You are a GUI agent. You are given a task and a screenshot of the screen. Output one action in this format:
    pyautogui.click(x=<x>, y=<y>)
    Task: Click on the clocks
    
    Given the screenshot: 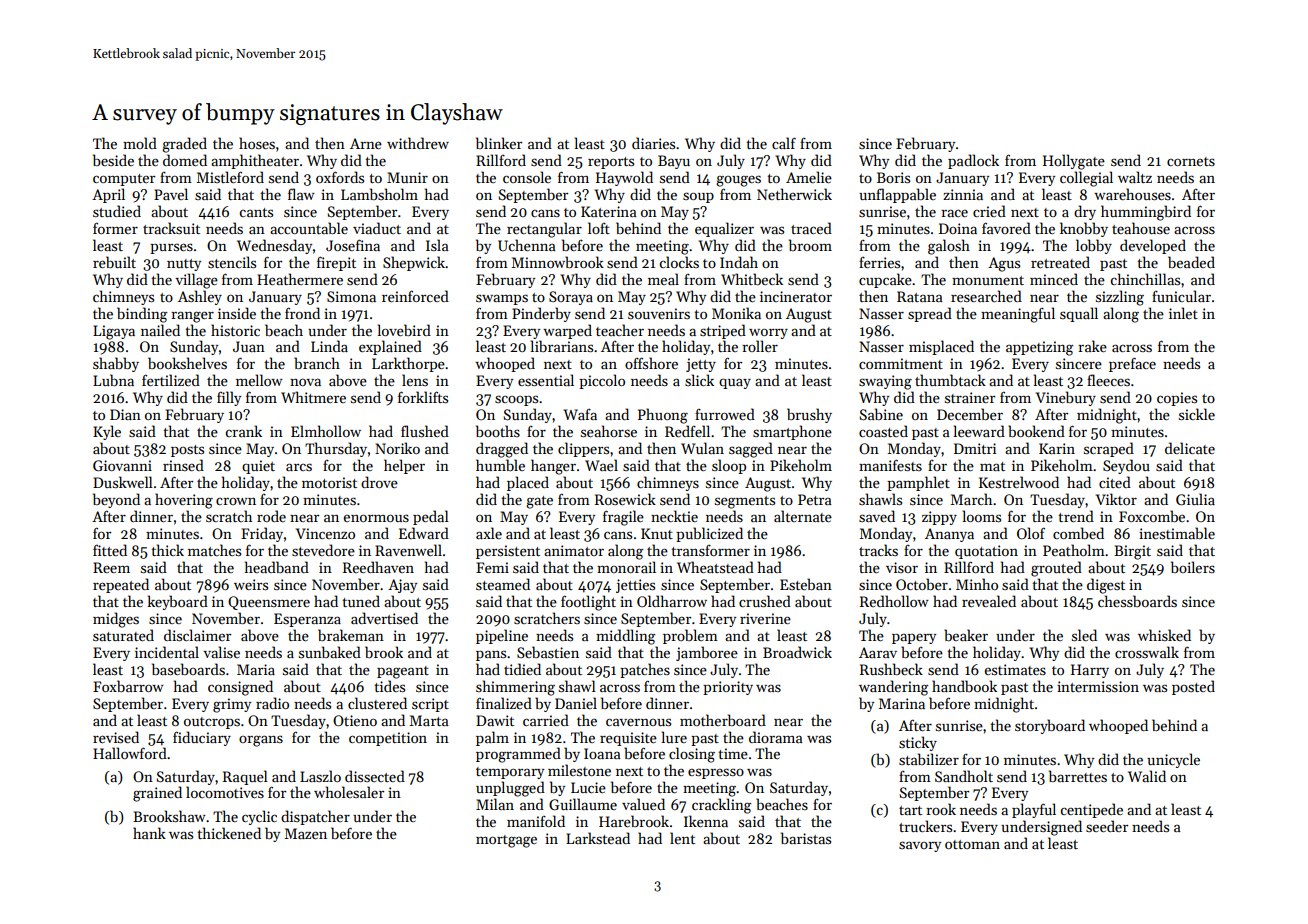 What is the action you would take?
    pyautogui.click(x=679, y=262)
